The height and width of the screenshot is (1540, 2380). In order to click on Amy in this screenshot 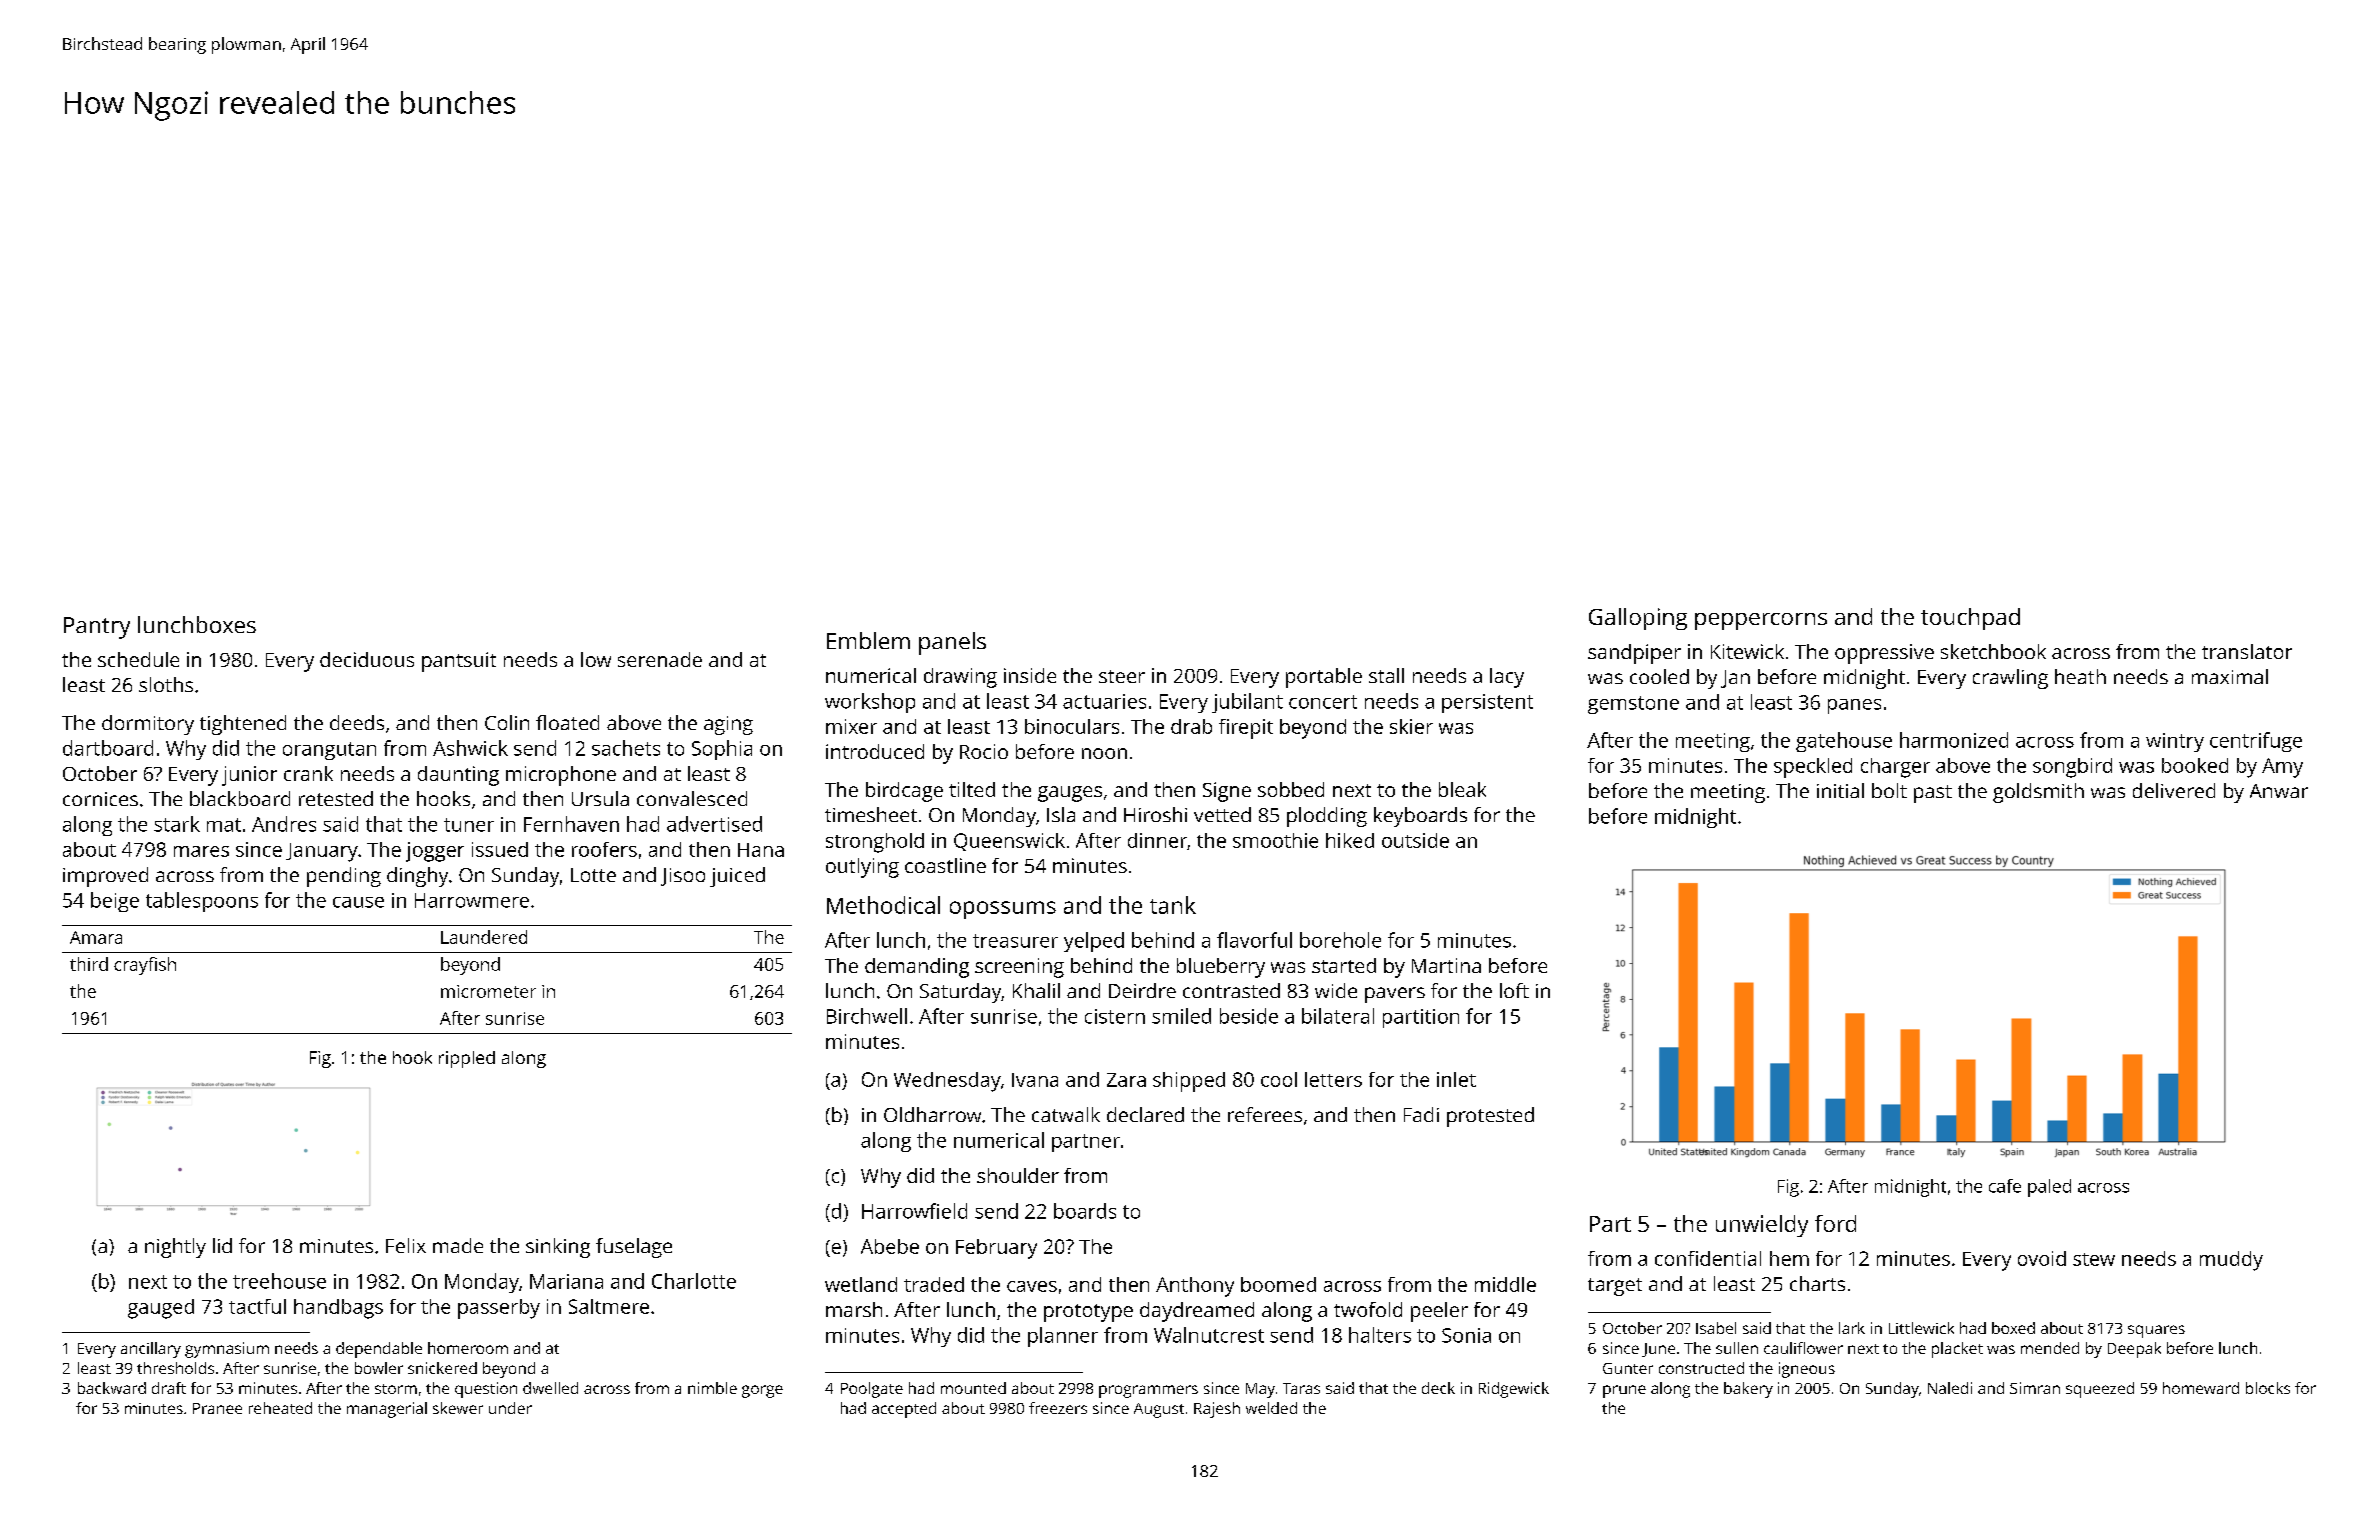, I will do `click(2282, 768)`.
